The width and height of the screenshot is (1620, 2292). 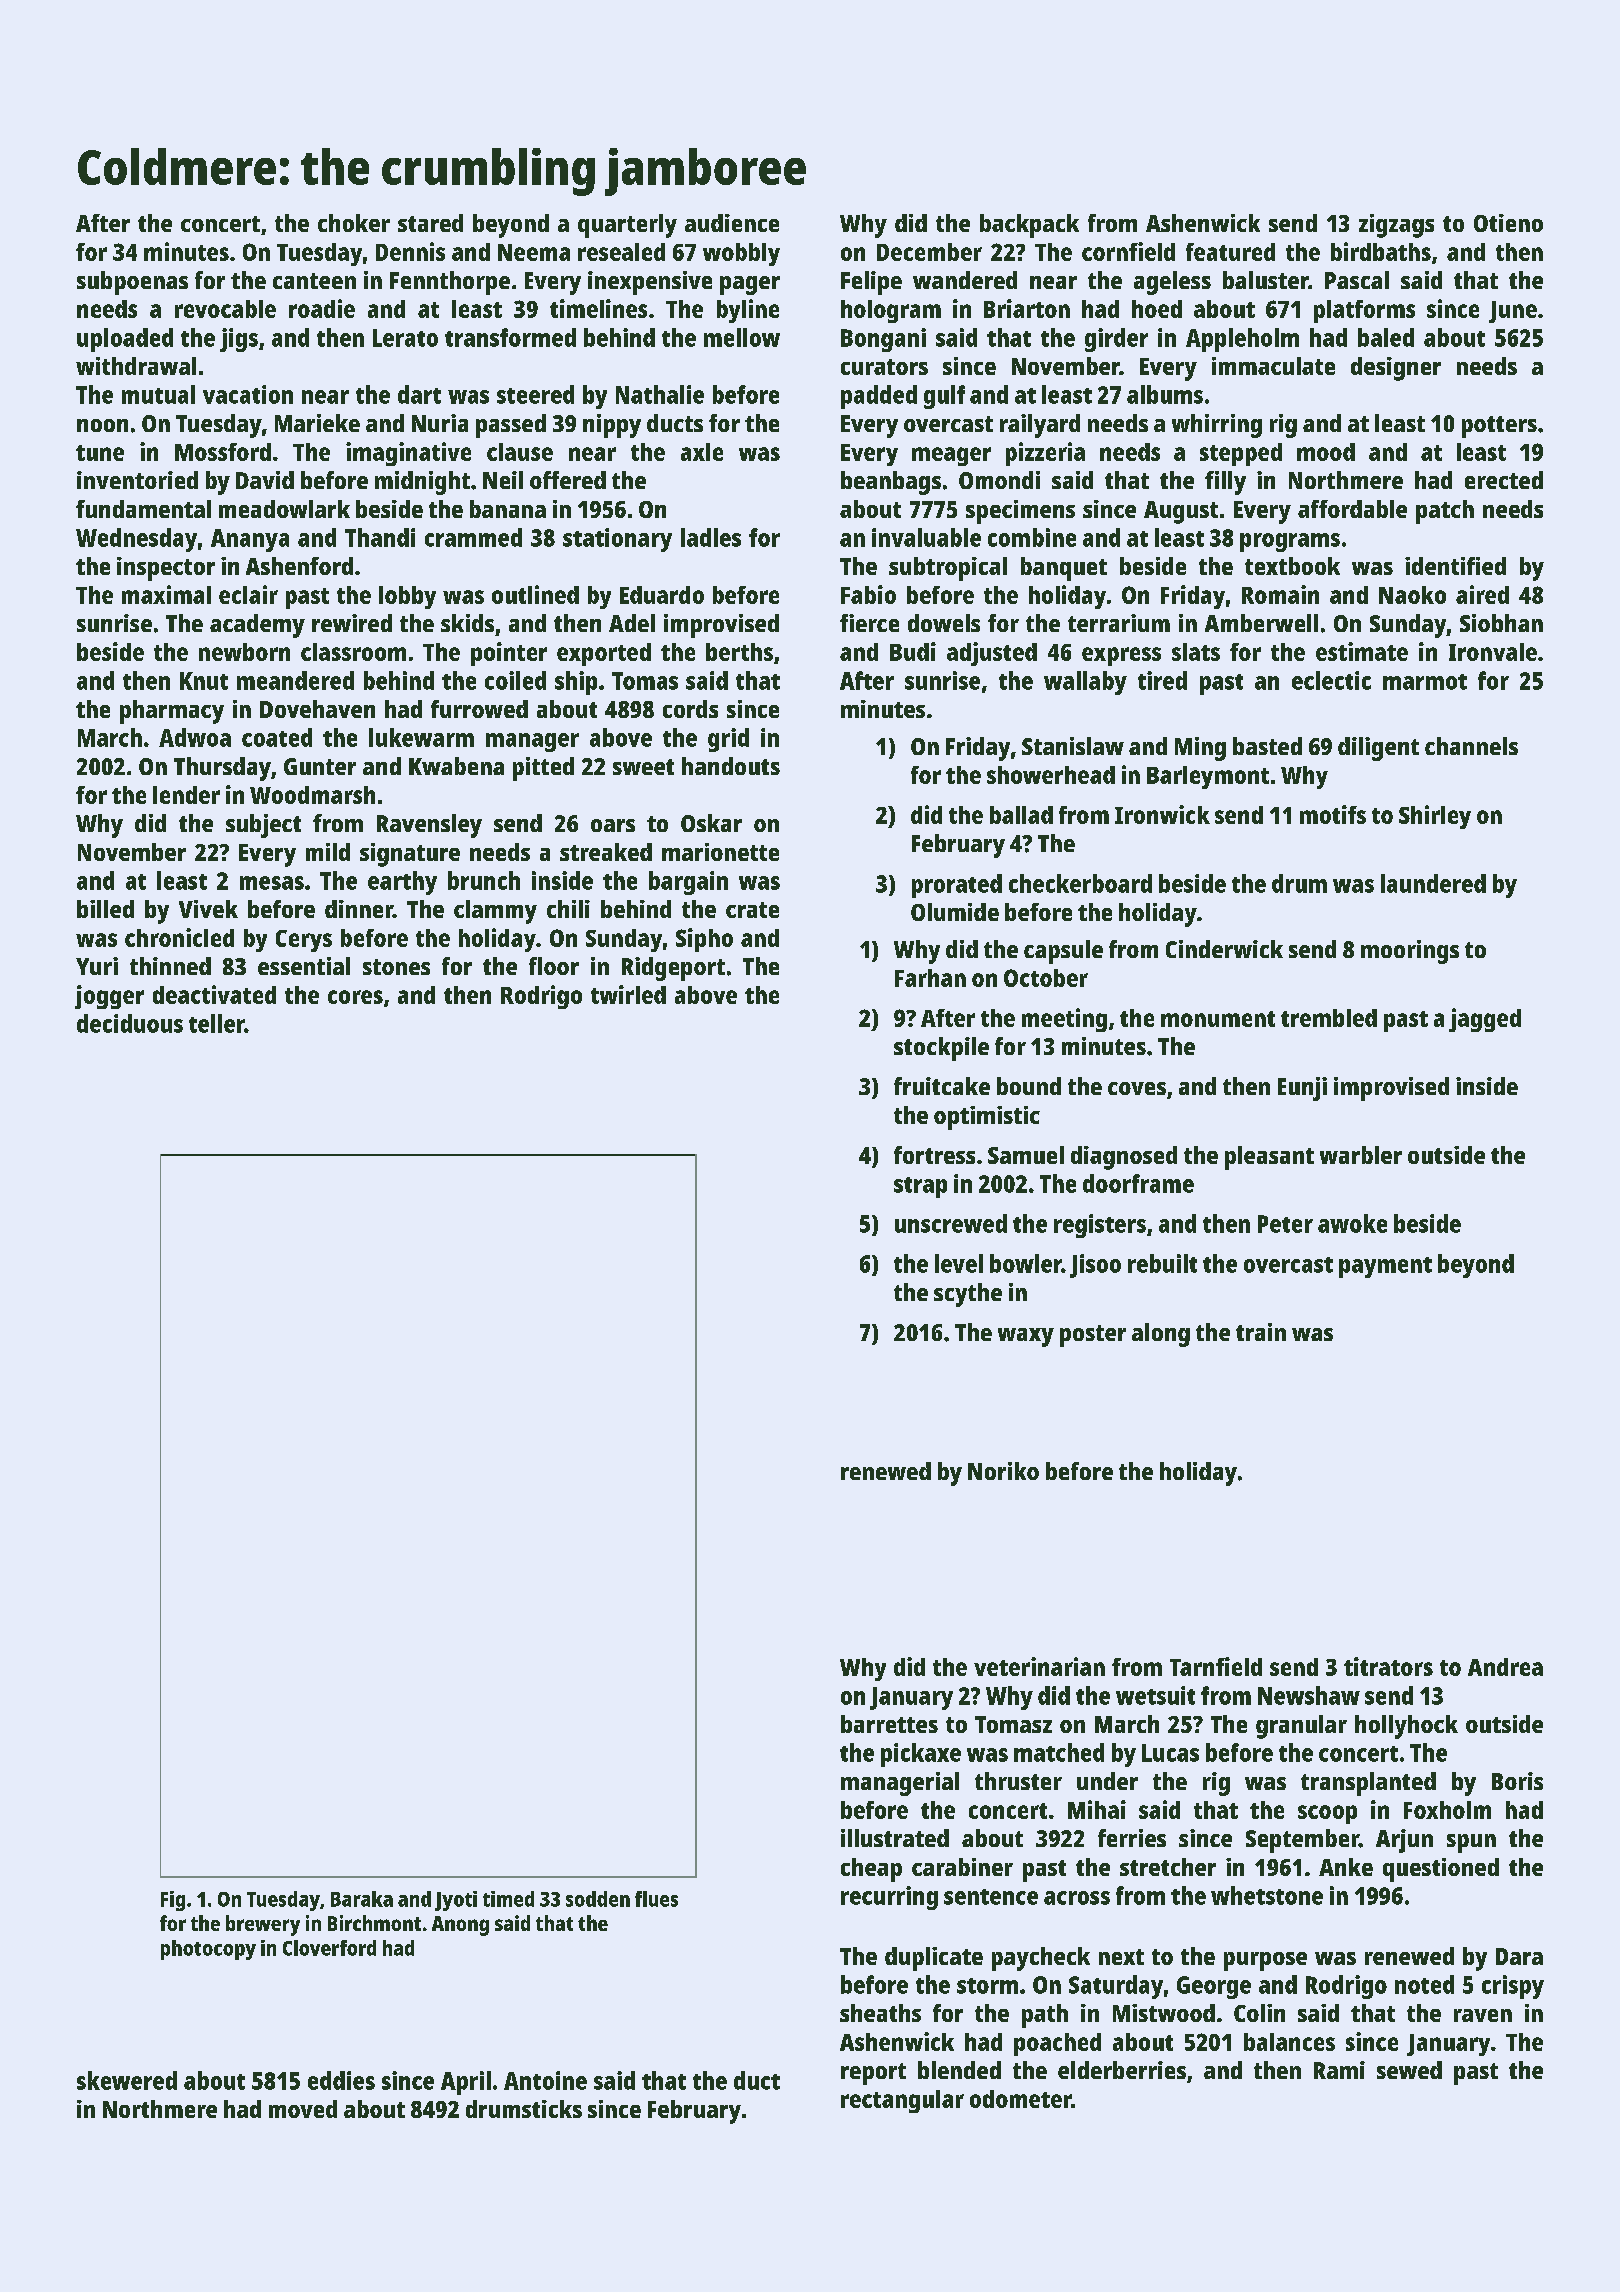 What do you see at coordinates (158, 394) in the screenshot?
I see `mutual` at bounding box center [158, 394].
